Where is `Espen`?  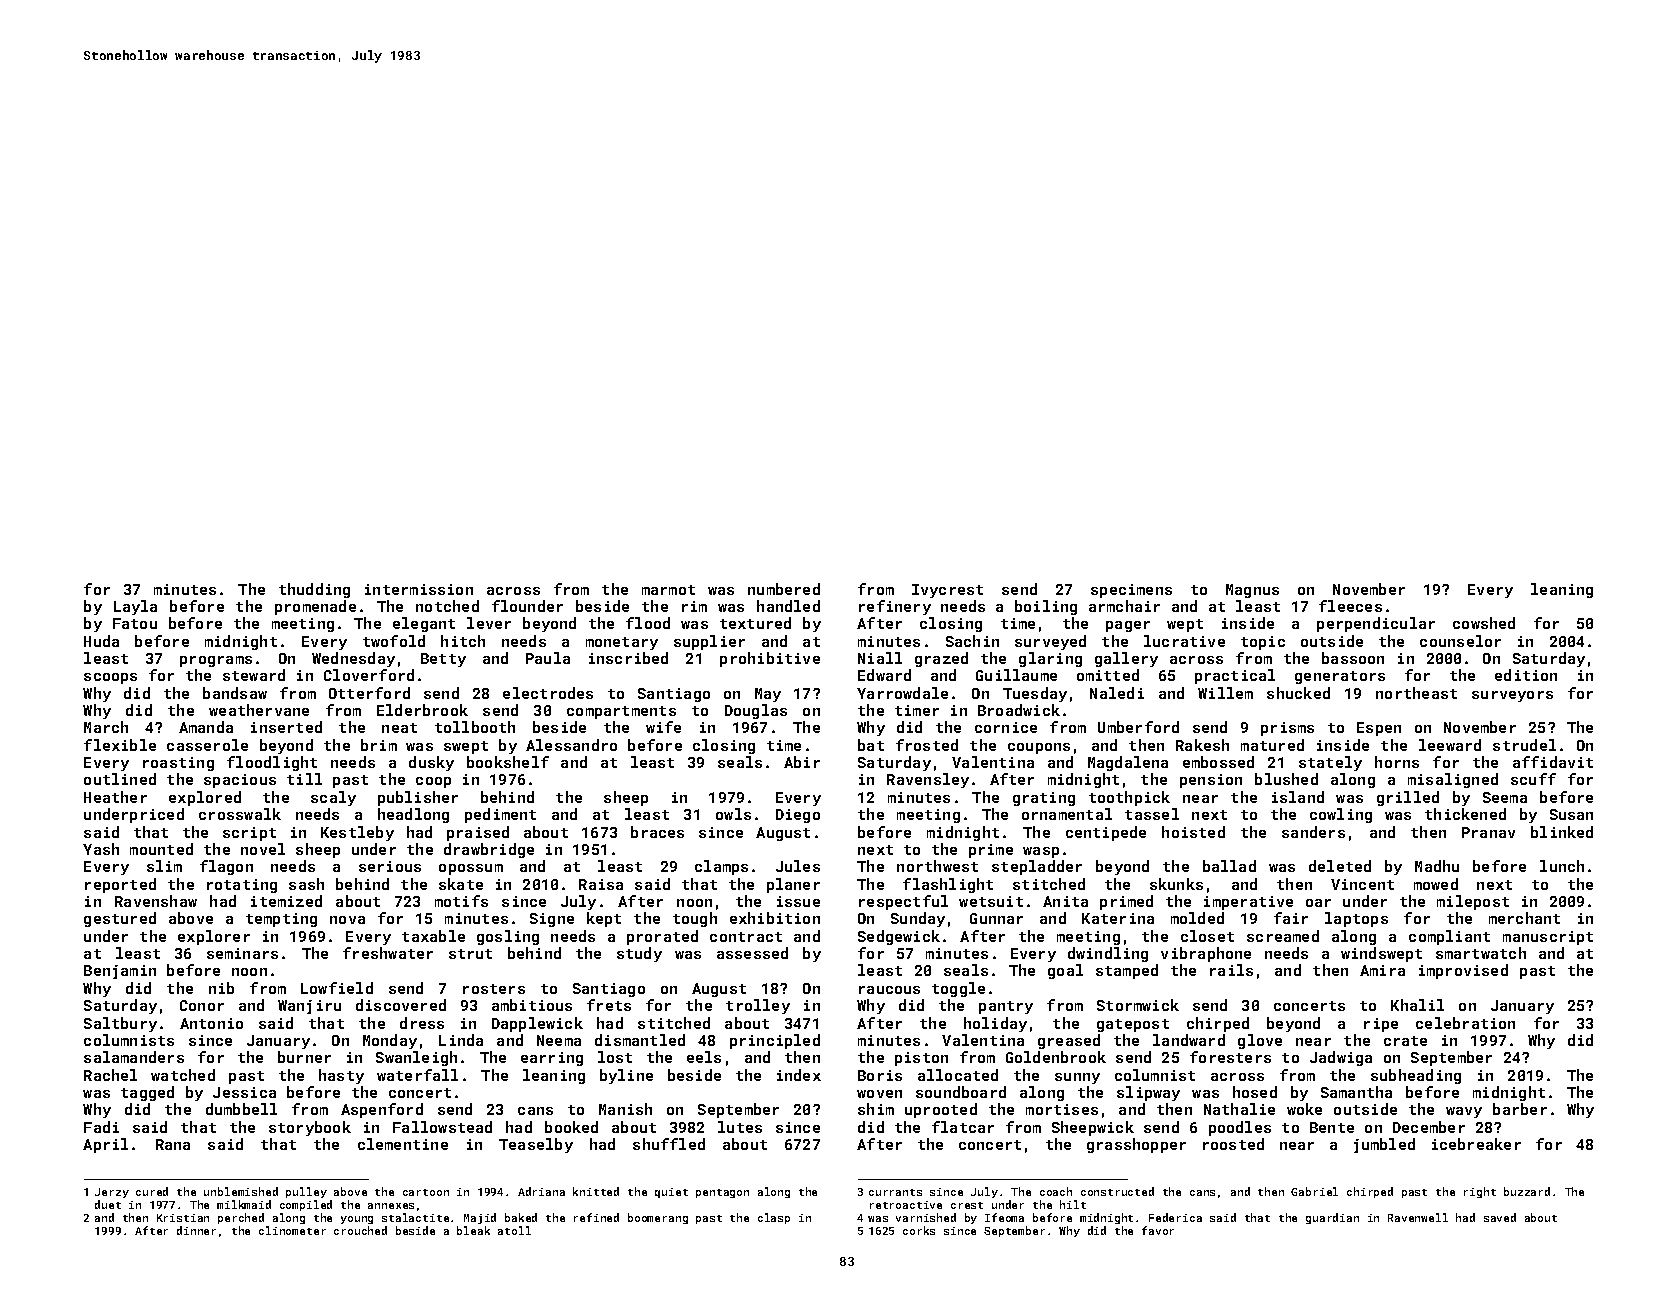 Espen is located at coordinates (1379, 729).
